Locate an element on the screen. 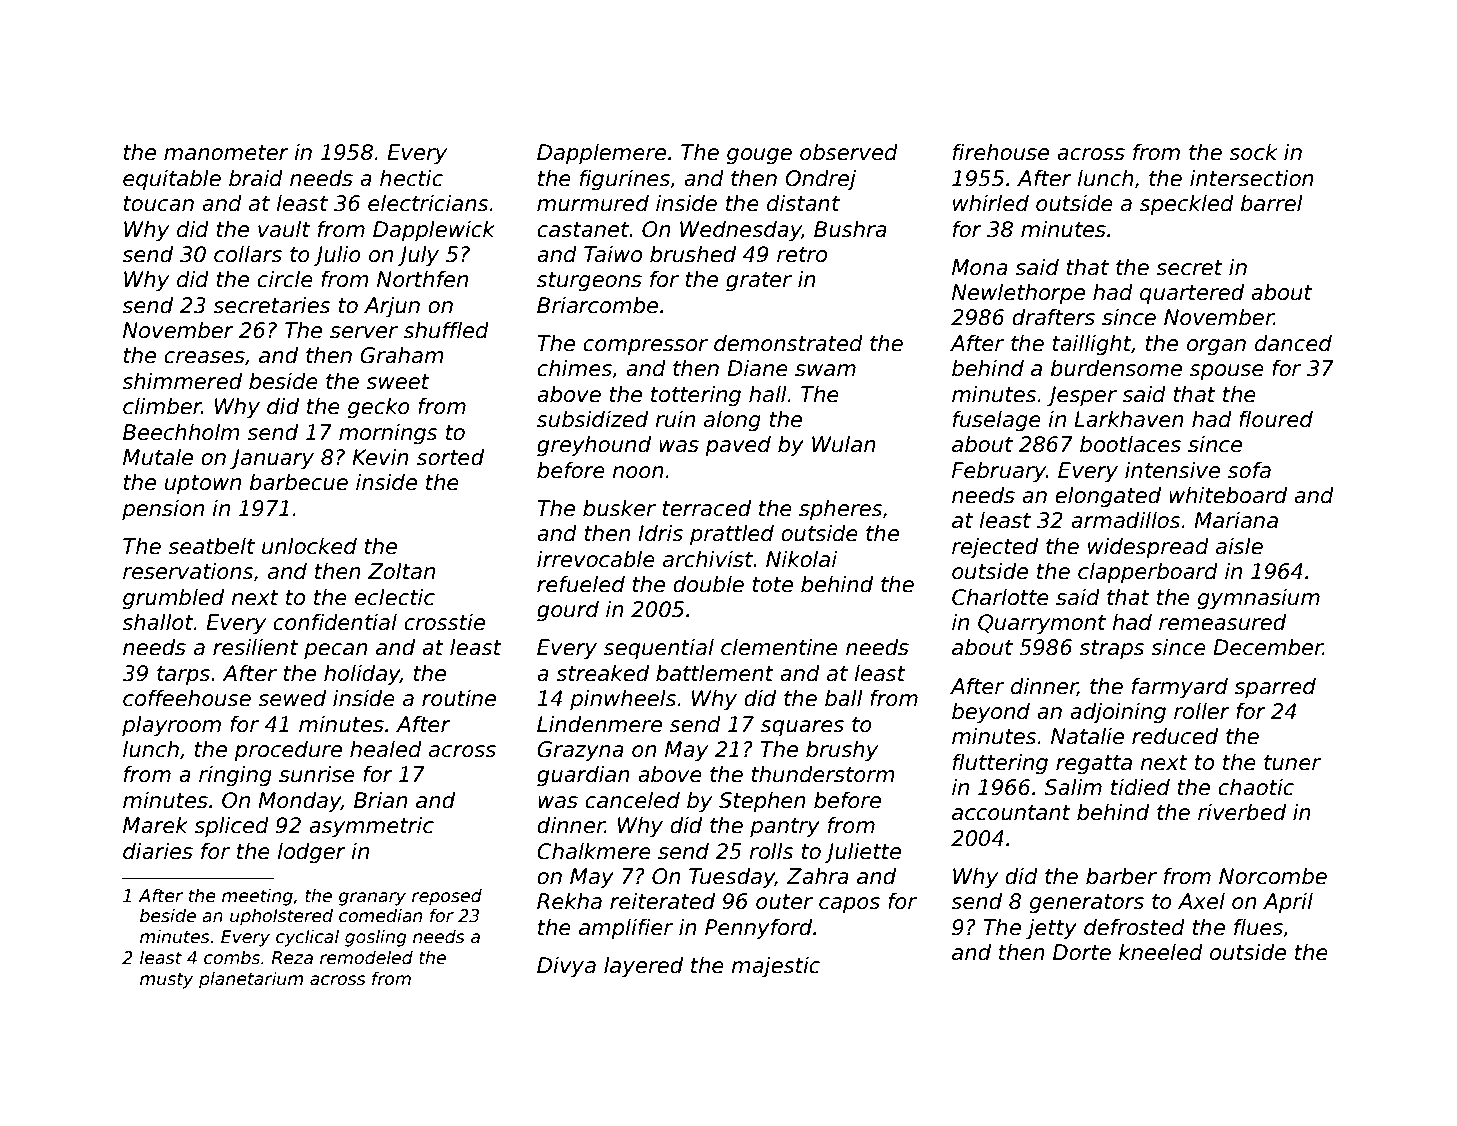 The width and height of the screenshot is (1457, 1126). Dapplemere is located at coordinates (601, 154).
